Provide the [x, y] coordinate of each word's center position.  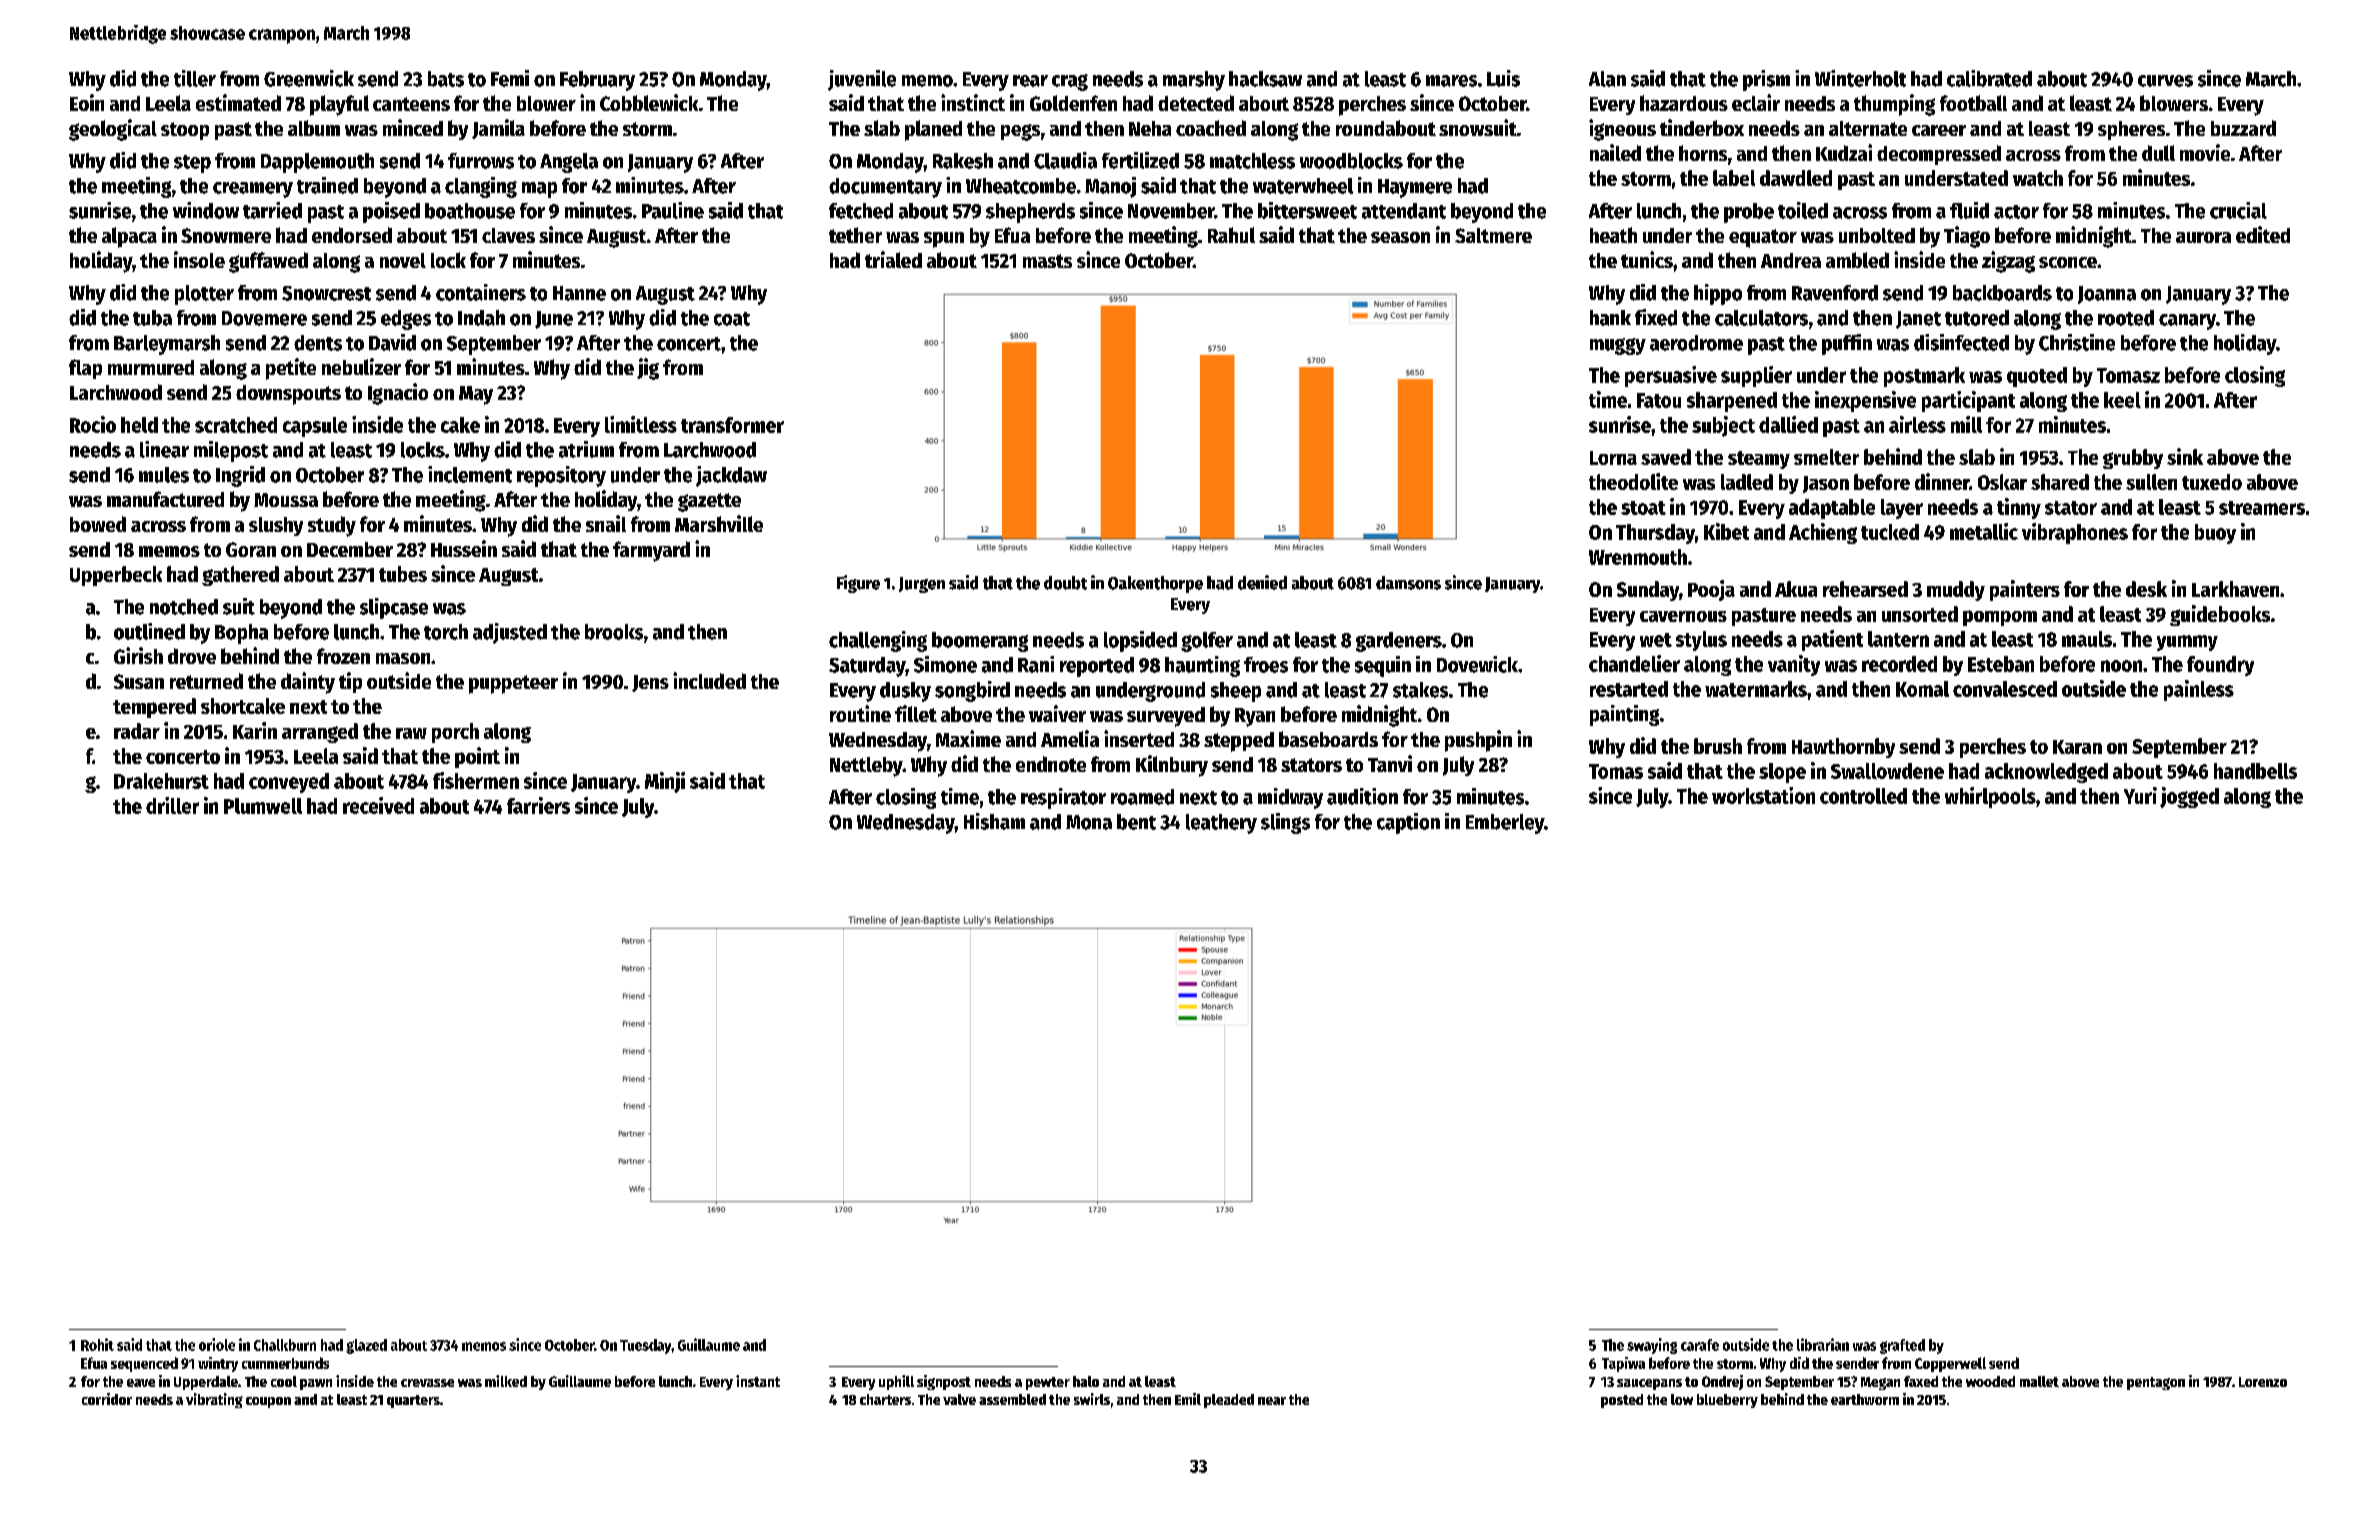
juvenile [862, 80]
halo [1086, 1381]
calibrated [1989, 78]
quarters [413, 1401]
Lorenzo [2263, 1382]
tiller [195, 78]
